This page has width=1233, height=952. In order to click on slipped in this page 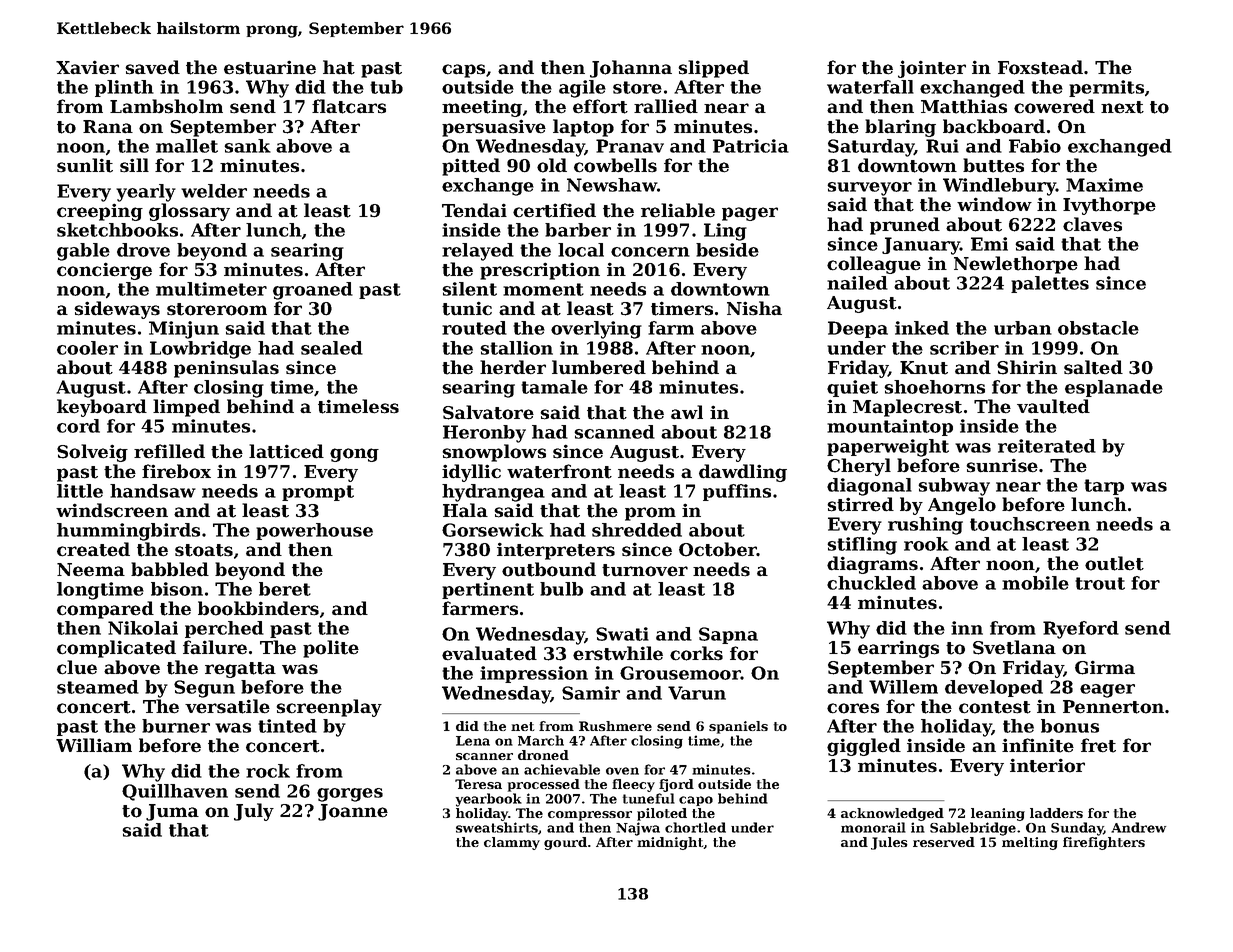, I will do `click(713, 69)`.
